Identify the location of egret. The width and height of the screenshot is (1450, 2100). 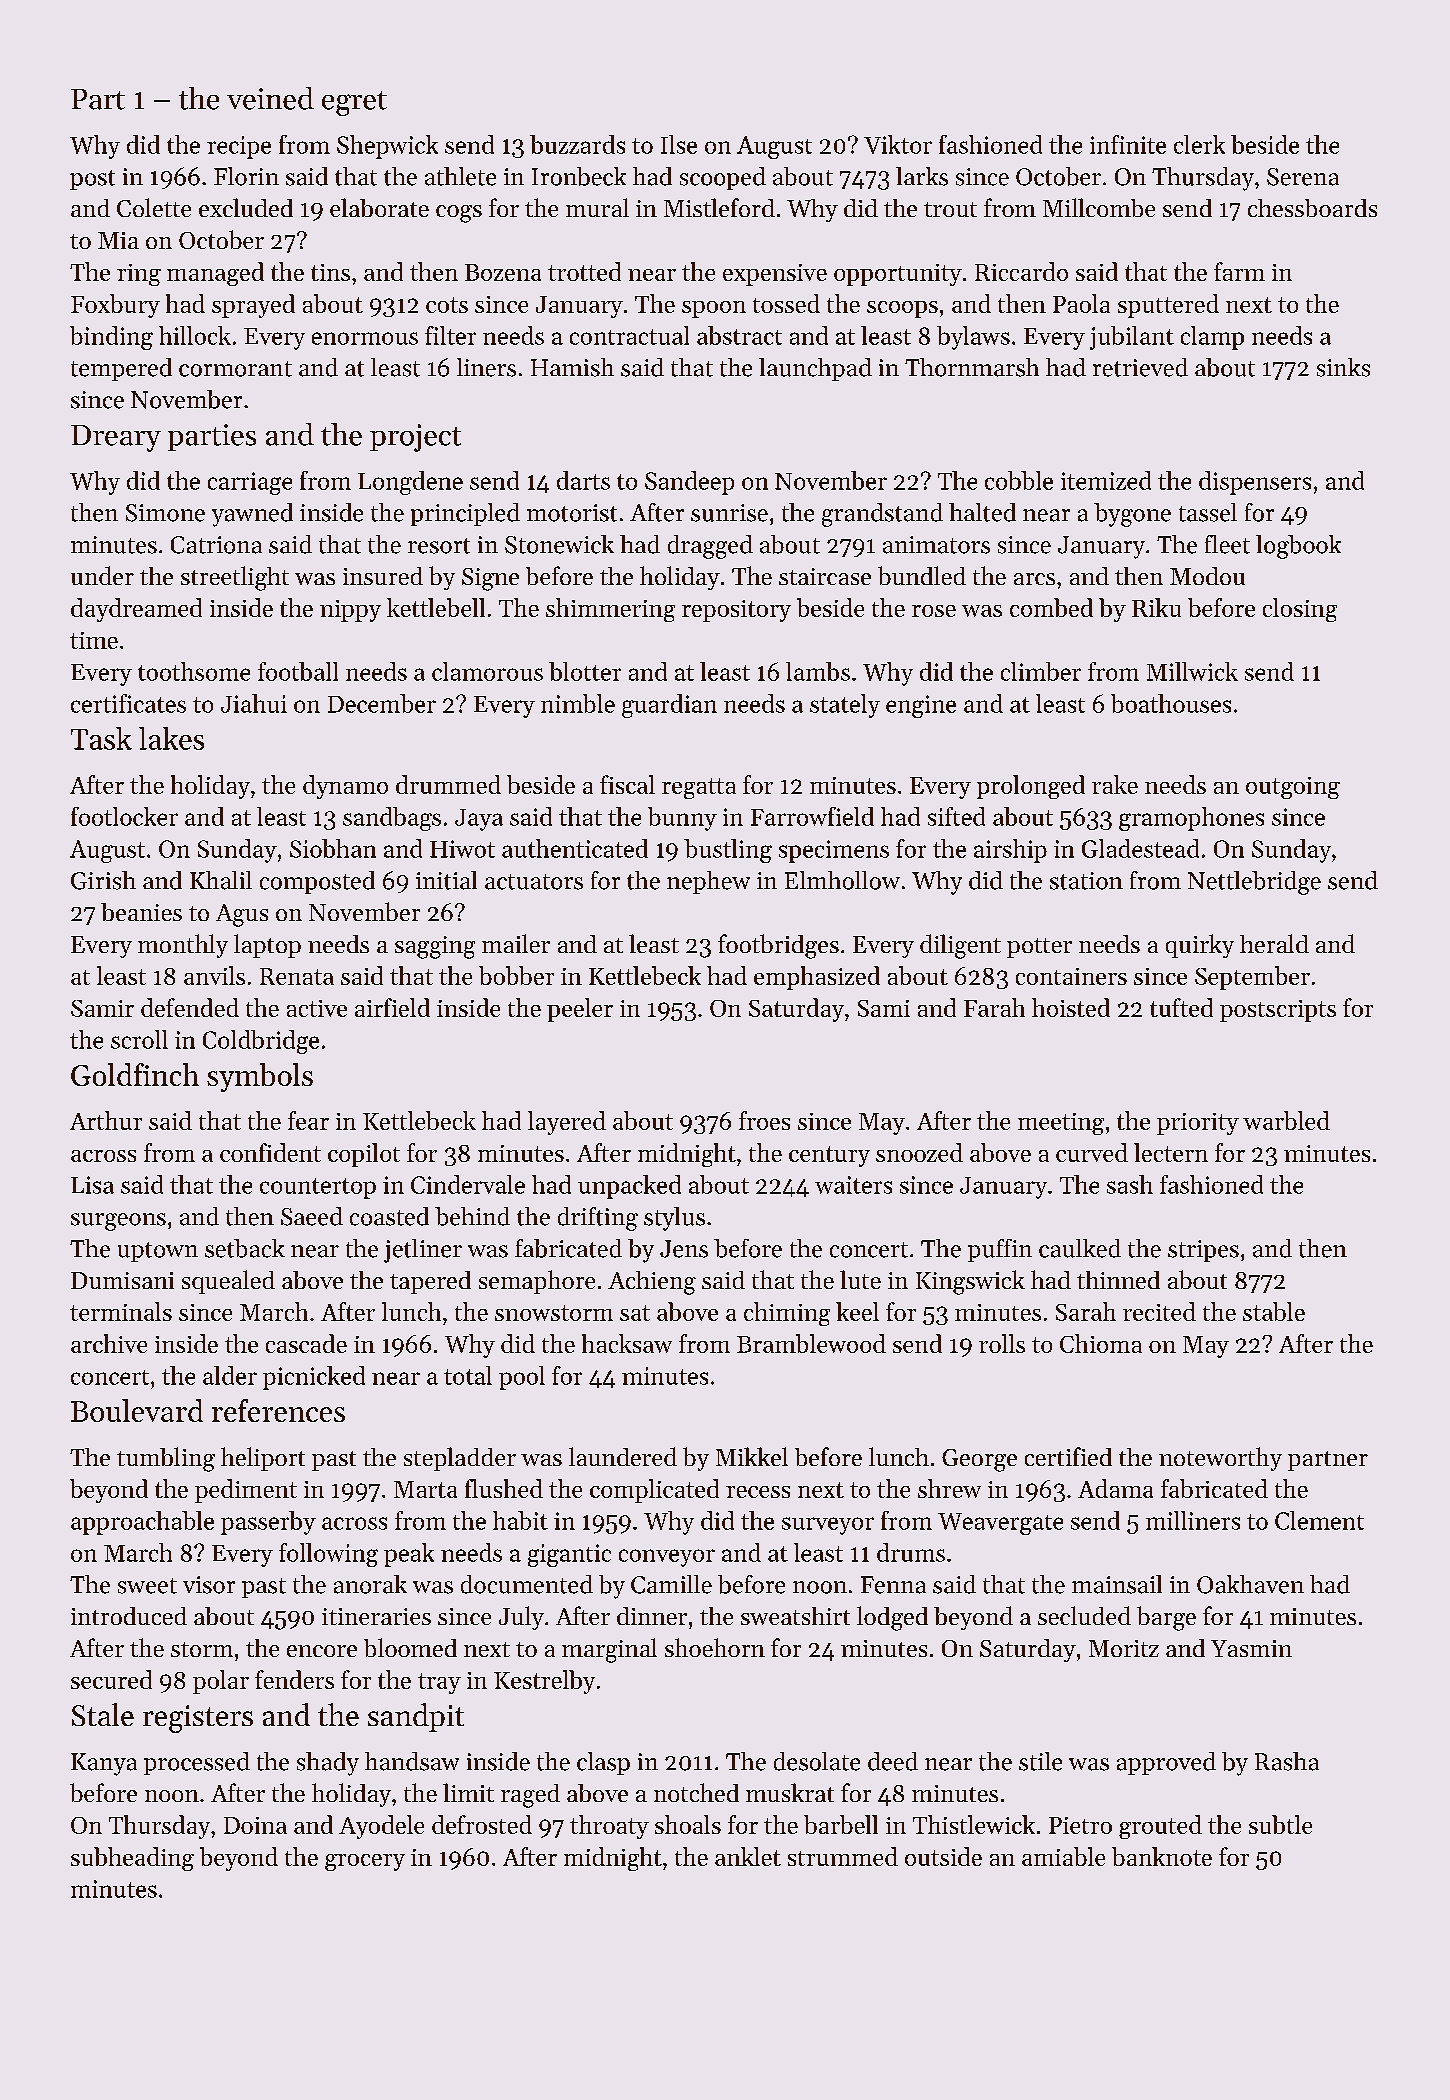
(354, 103).
